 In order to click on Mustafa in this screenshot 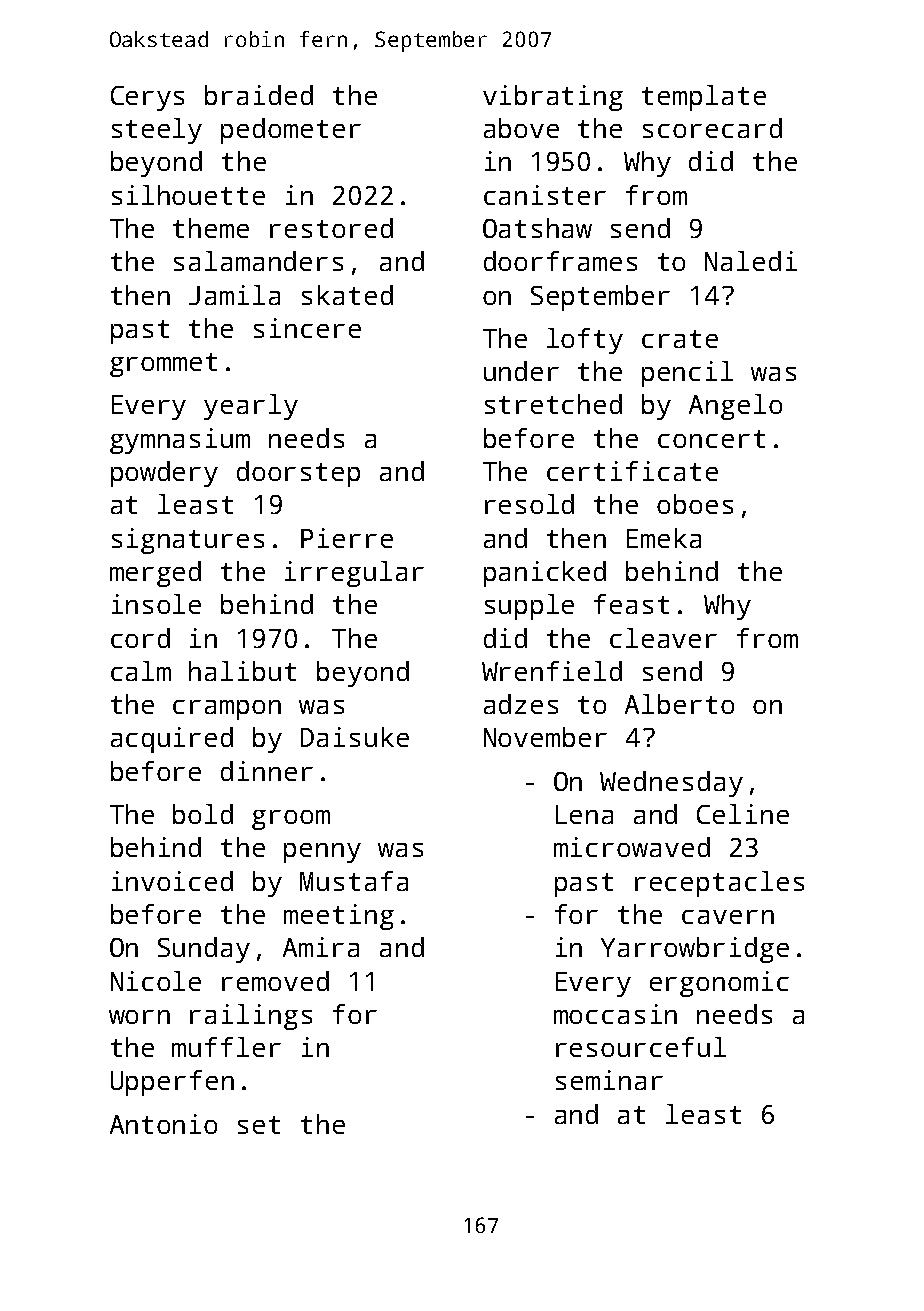, I will do `click(354, 881)`.
